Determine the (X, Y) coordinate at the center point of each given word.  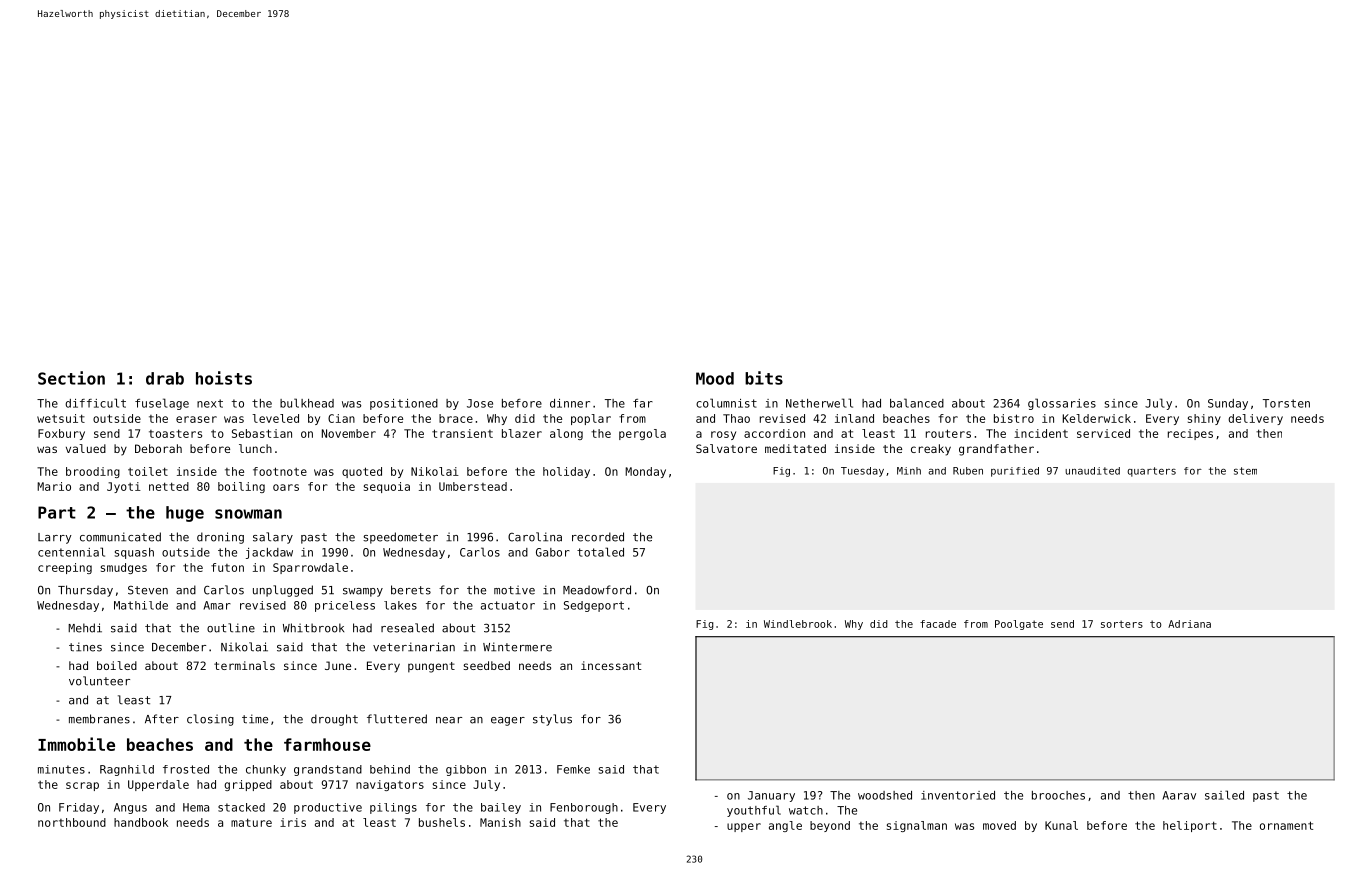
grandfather (996, 450)
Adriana (1189, 624)
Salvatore (726, 448)
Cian (341, 418)
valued (86, 448)
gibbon (466, 770)
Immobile (76, 744)
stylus (552, 720)
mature (251, 822)
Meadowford (597, 590)
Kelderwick (1097, 418)
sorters (1122, 624)
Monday (645, 472)
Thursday (85, 591)
